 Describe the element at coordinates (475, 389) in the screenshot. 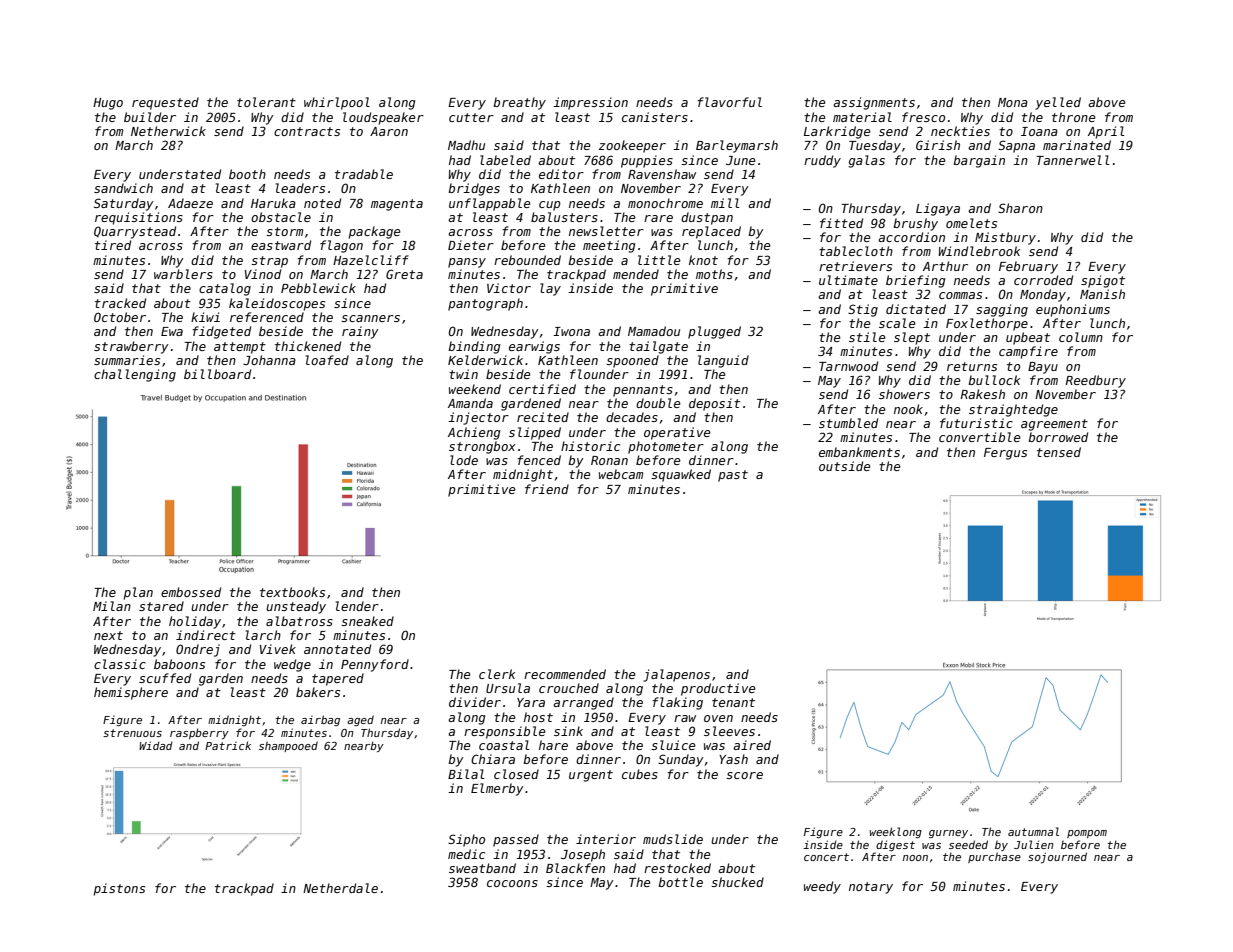

I see `weekend` at that location.
